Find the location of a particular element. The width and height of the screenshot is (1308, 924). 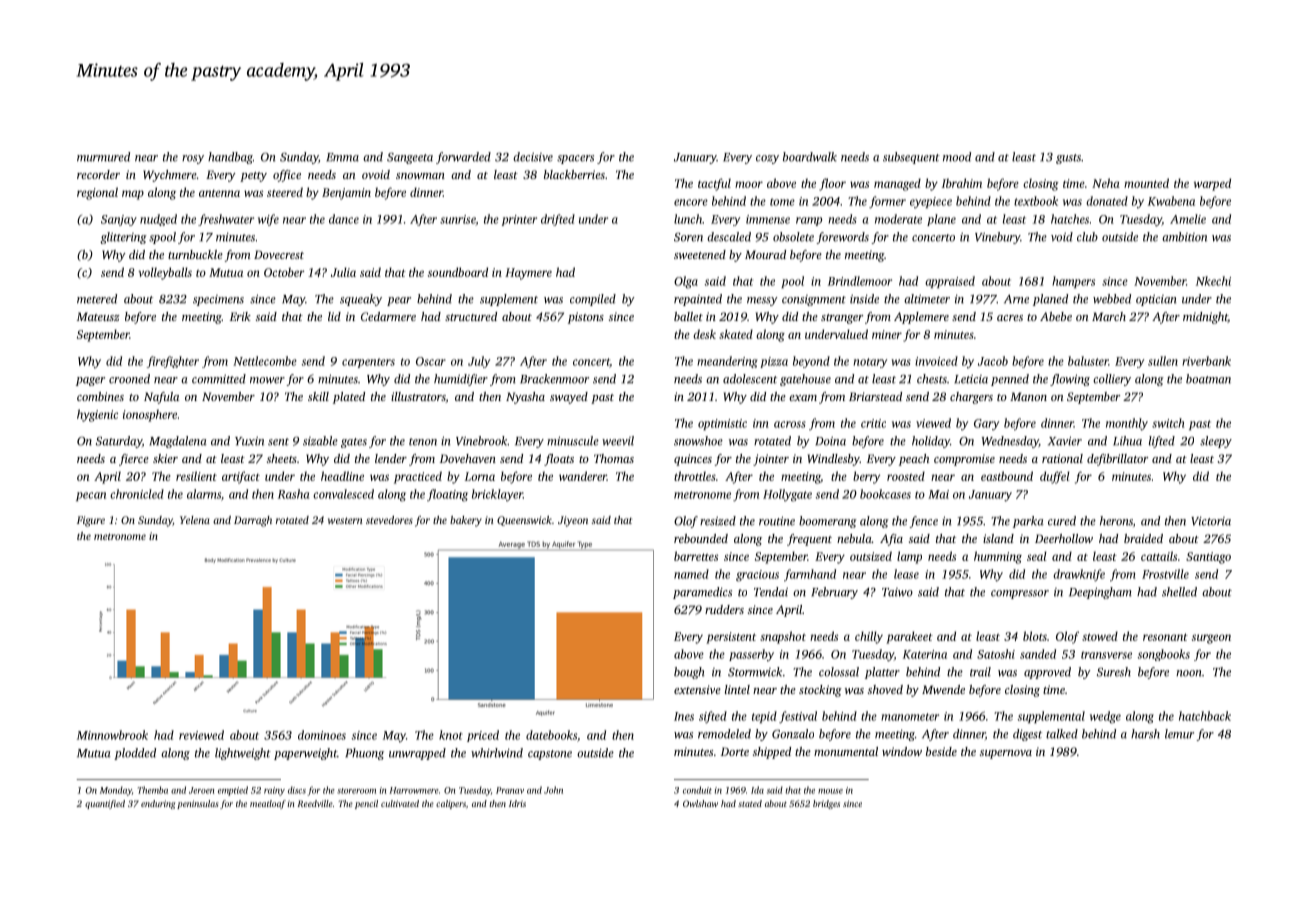

Victoria is located at coordinates (1211, 521).
